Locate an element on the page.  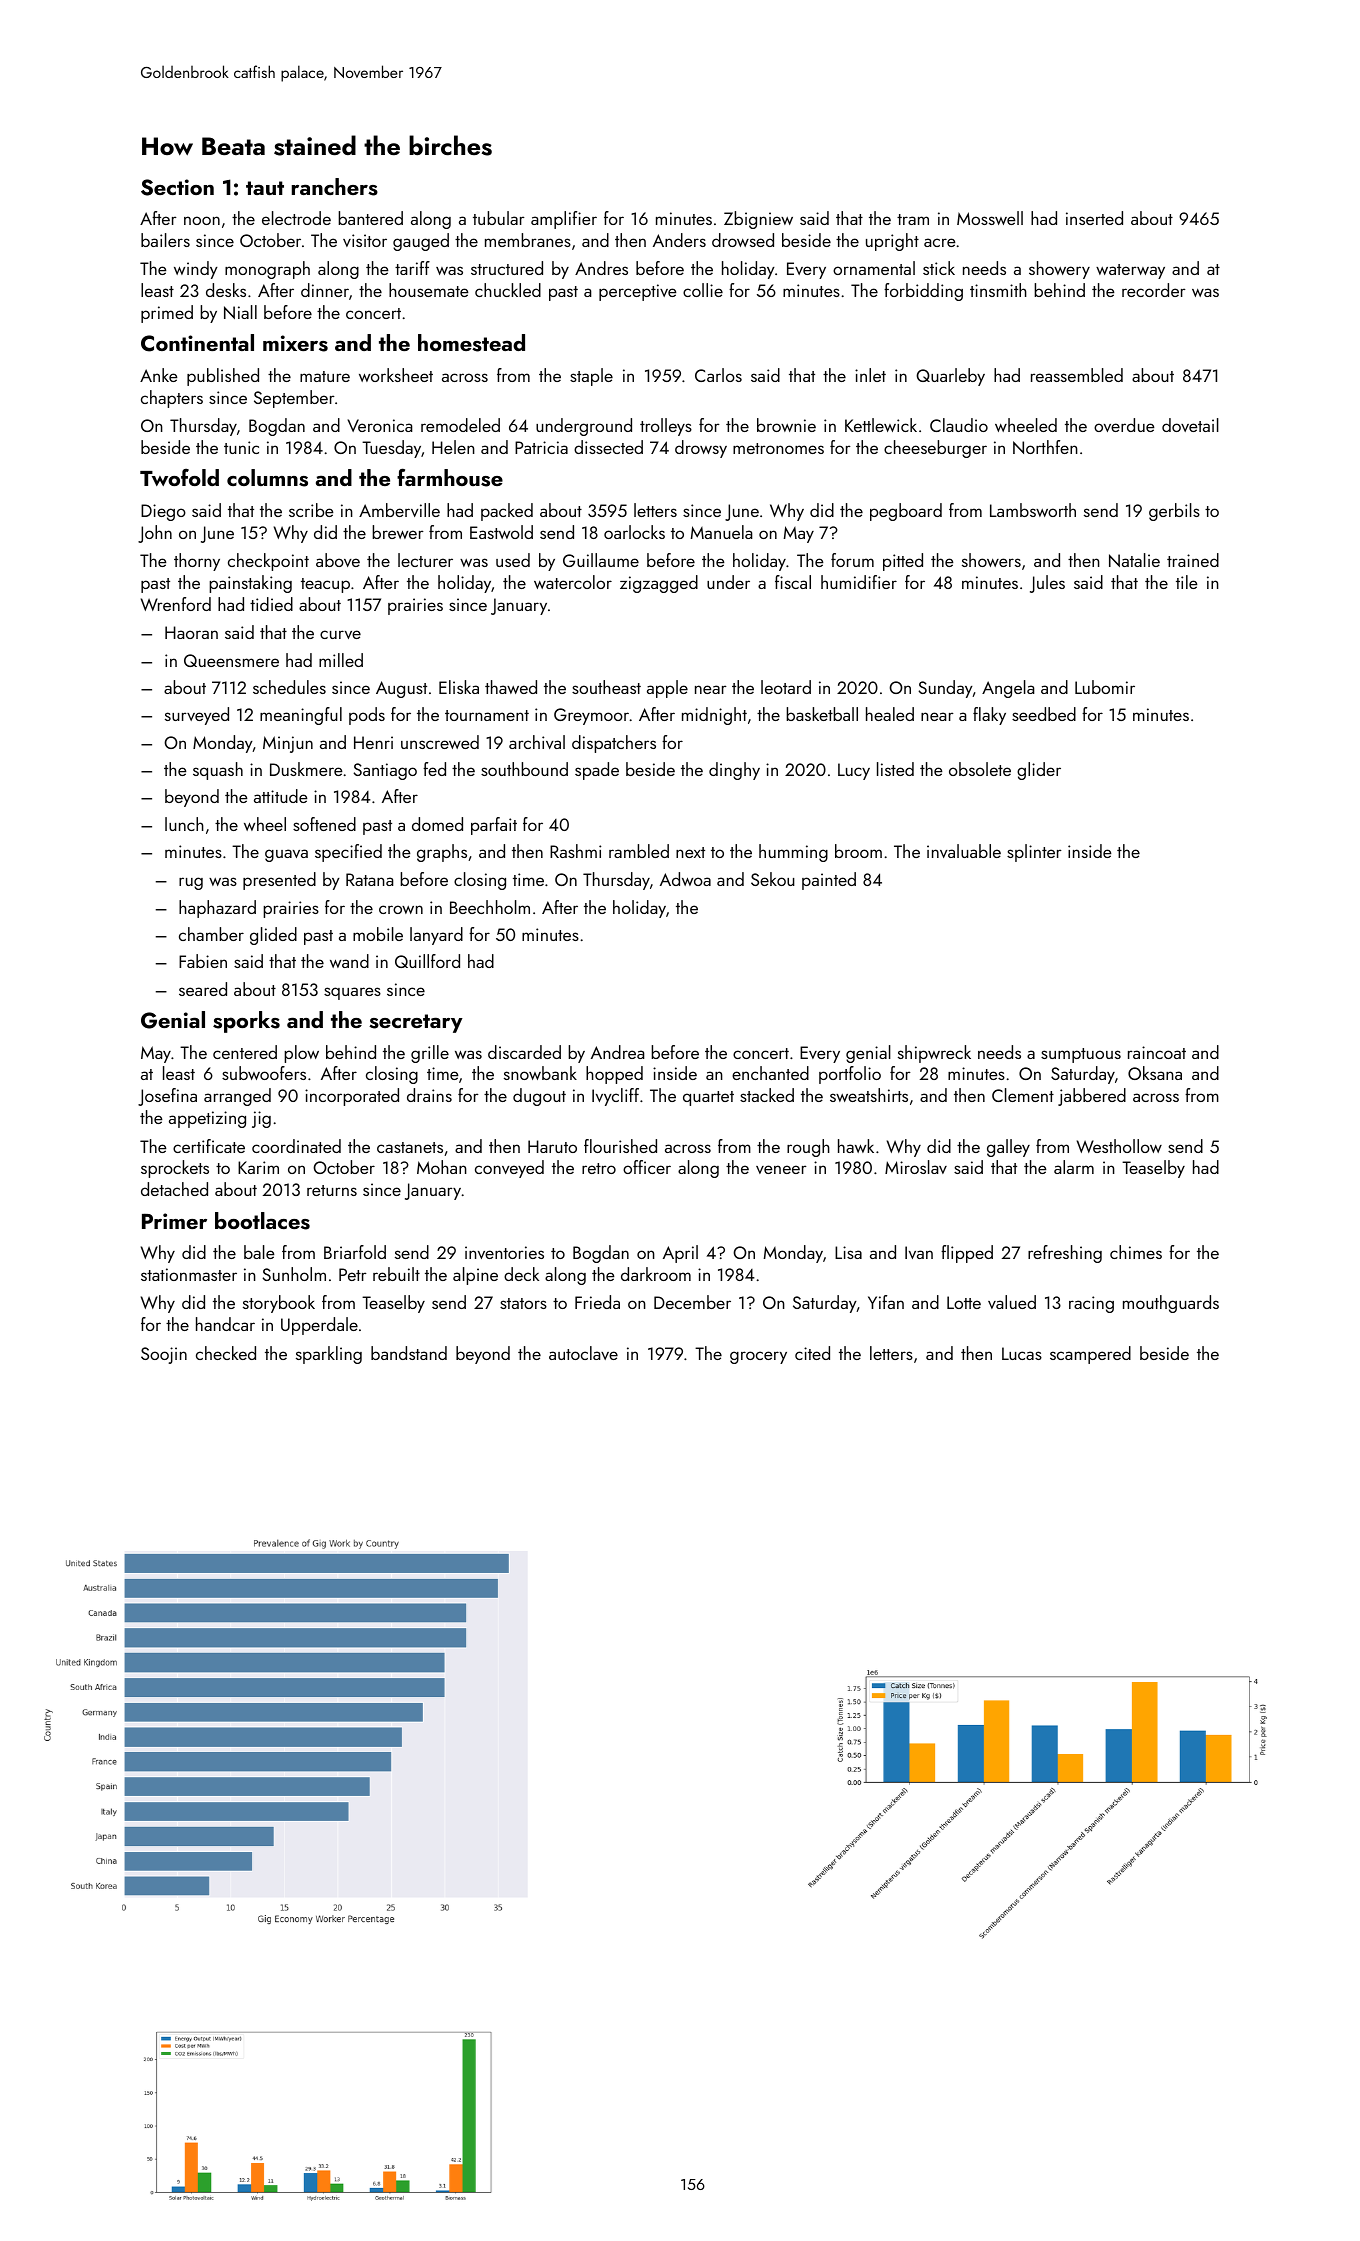
amplifier is located at coordinates (564, 220).
